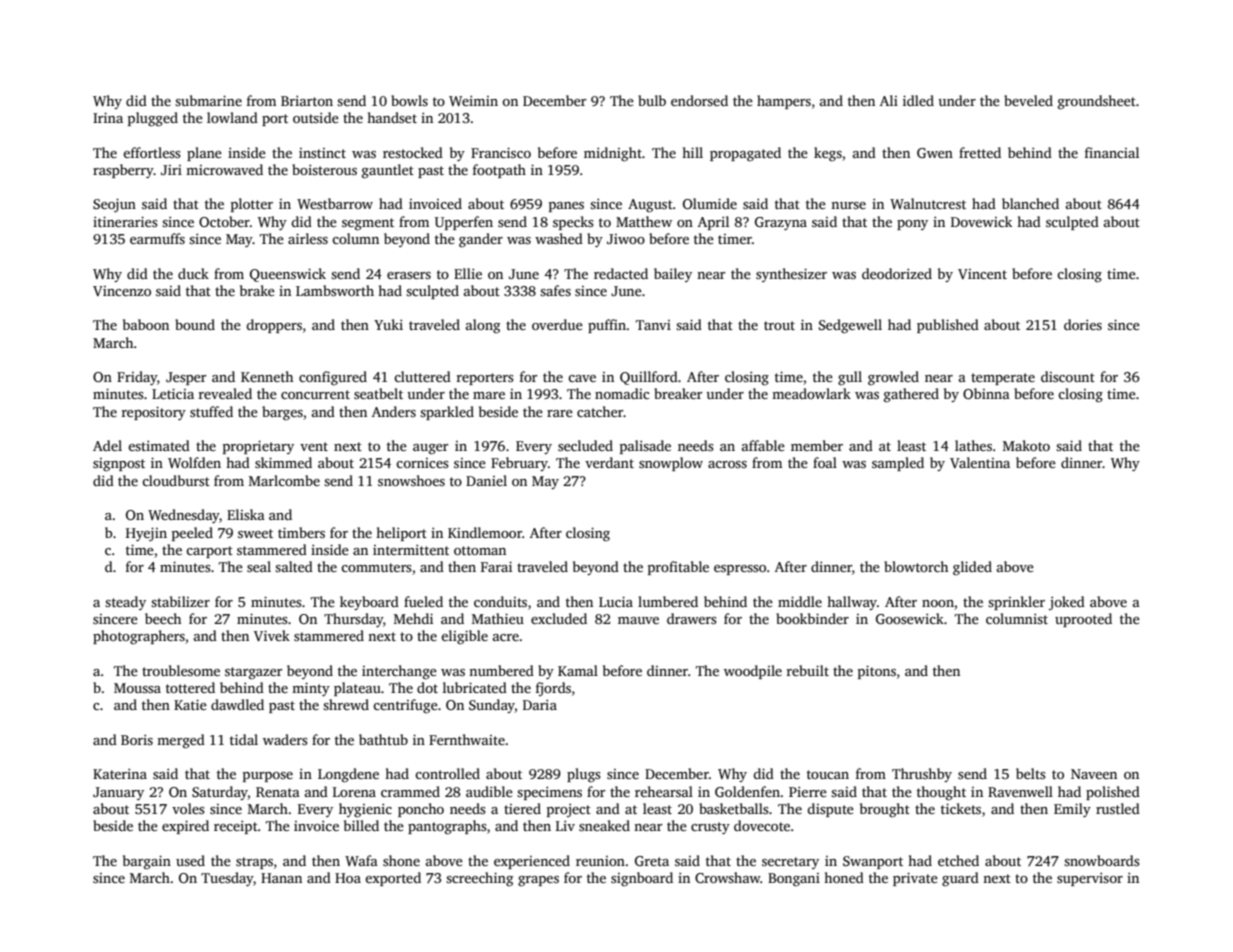 This screenshot has width=1233, height=952. Describe the element at coordinates (960, 879) in the screenshot. I see `guard` at that location.
